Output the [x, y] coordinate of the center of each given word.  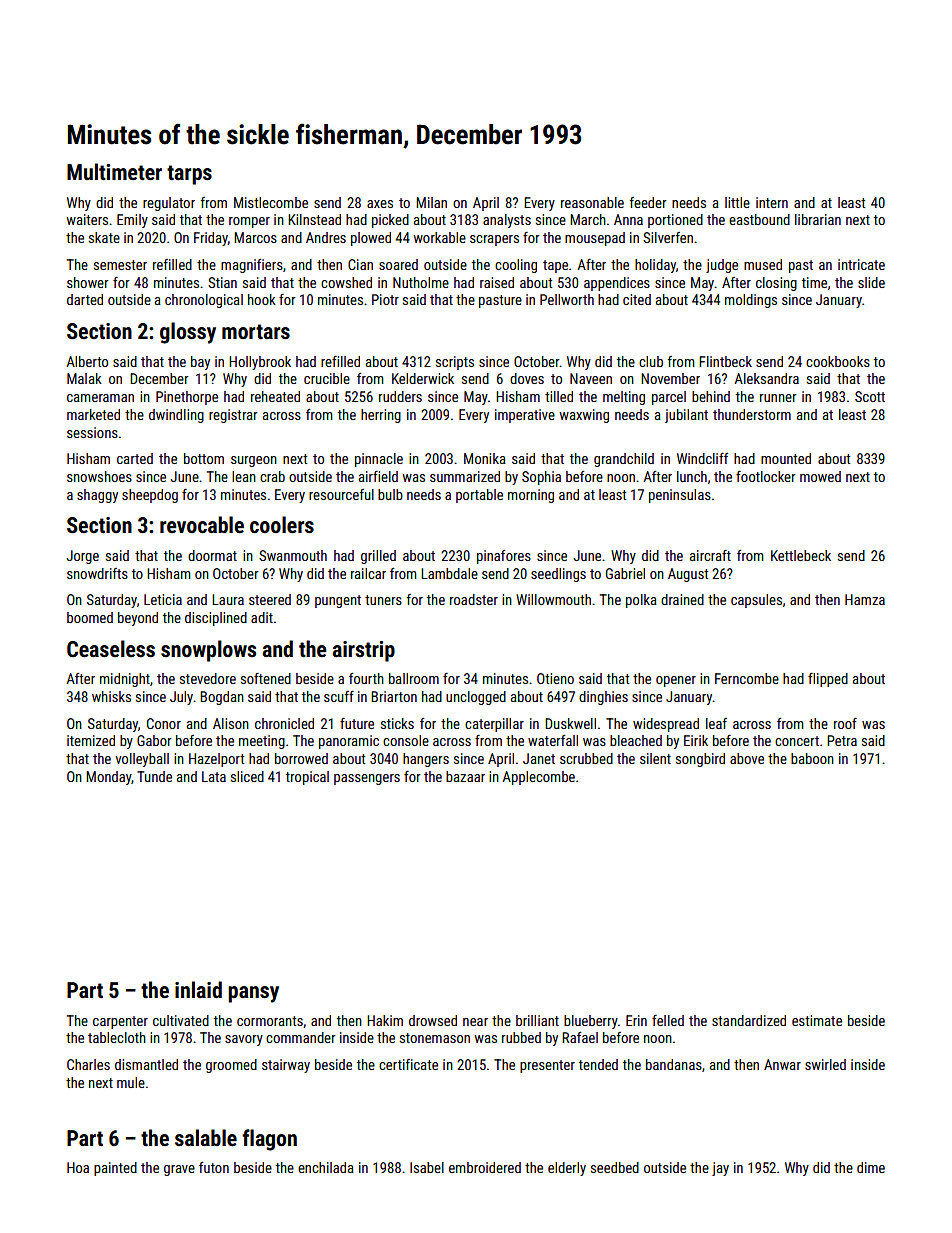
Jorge [83, 557]
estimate [817, 1020]
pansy [253, 994]
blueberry [591, 1022]
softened [266, 678]
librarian [818, 219]
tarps [189, 175]
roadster [474, 599]
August [688, 575]
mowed [820, 476]
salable [206, 1138]
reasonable [592, 202]
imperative [525, 416]
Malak [84, 378]
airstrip [363, 651]
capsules [756, 601]
